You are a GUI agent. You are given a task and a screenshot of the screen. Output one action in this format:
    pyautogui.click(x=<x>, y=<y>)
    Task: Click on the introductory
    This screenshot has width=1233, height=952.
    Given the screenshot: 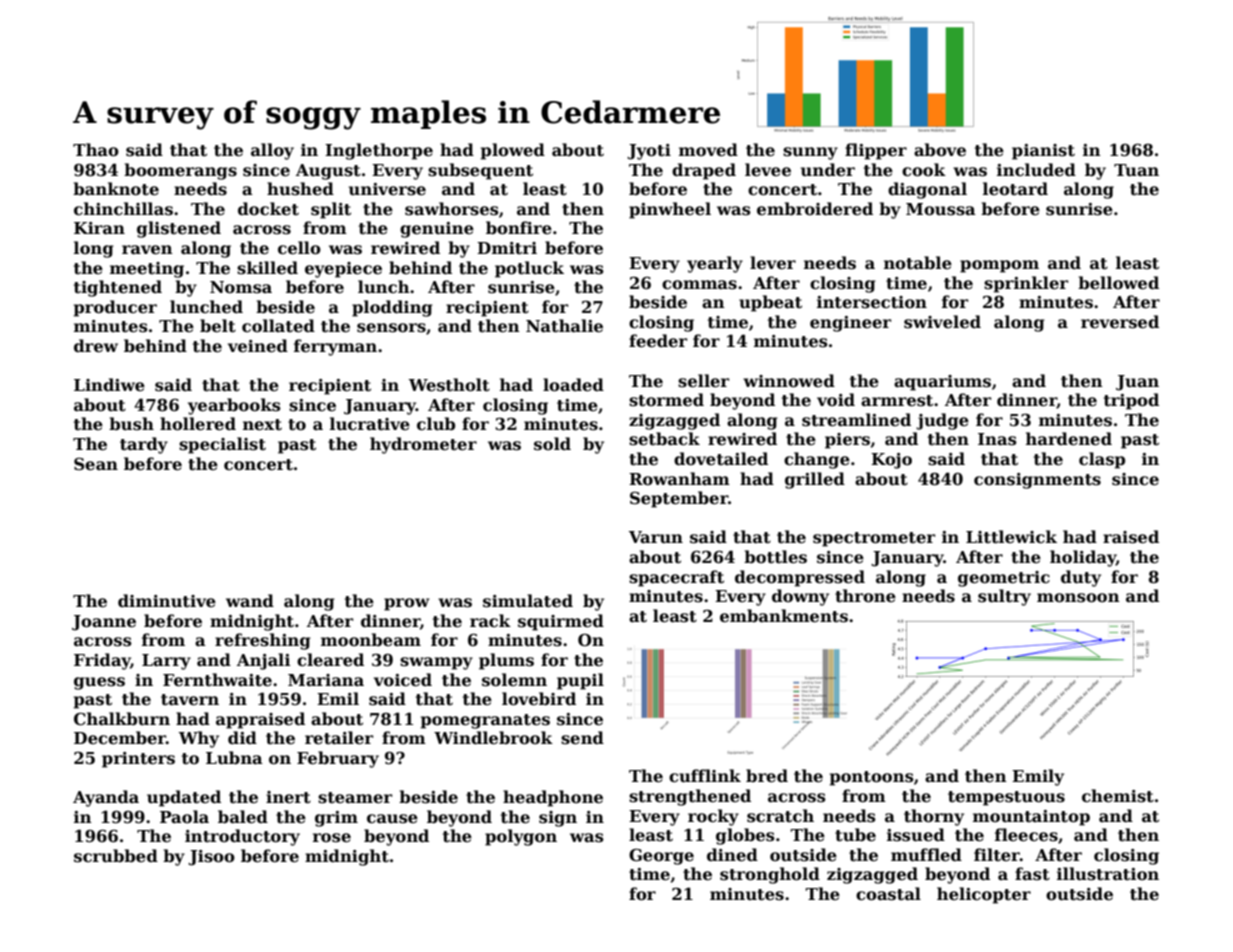 What is the action you would take?
    pyautogui.click(x=242, y=837)
